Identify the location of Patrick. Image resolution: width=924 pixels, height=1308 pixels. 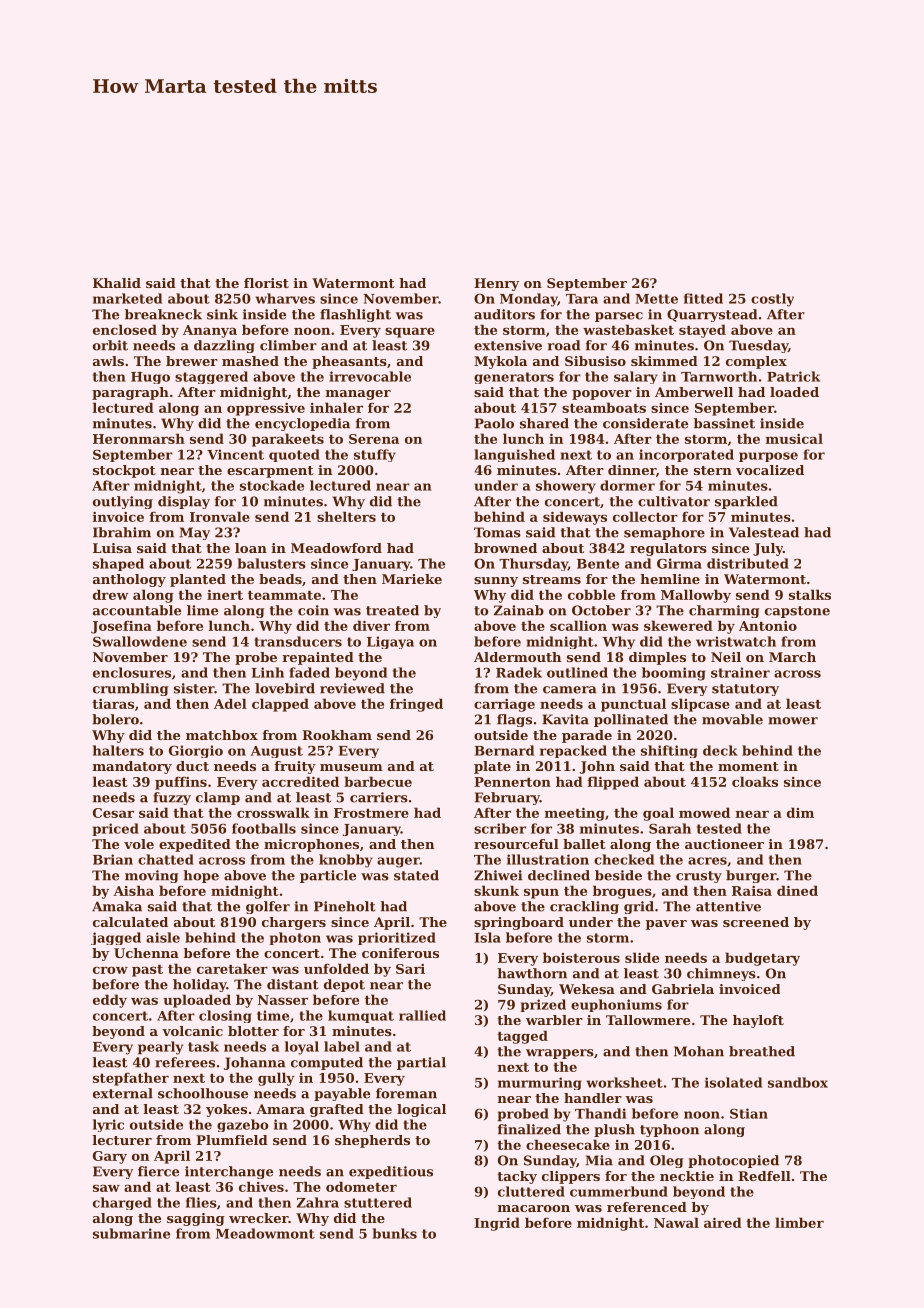
(793, 376).
